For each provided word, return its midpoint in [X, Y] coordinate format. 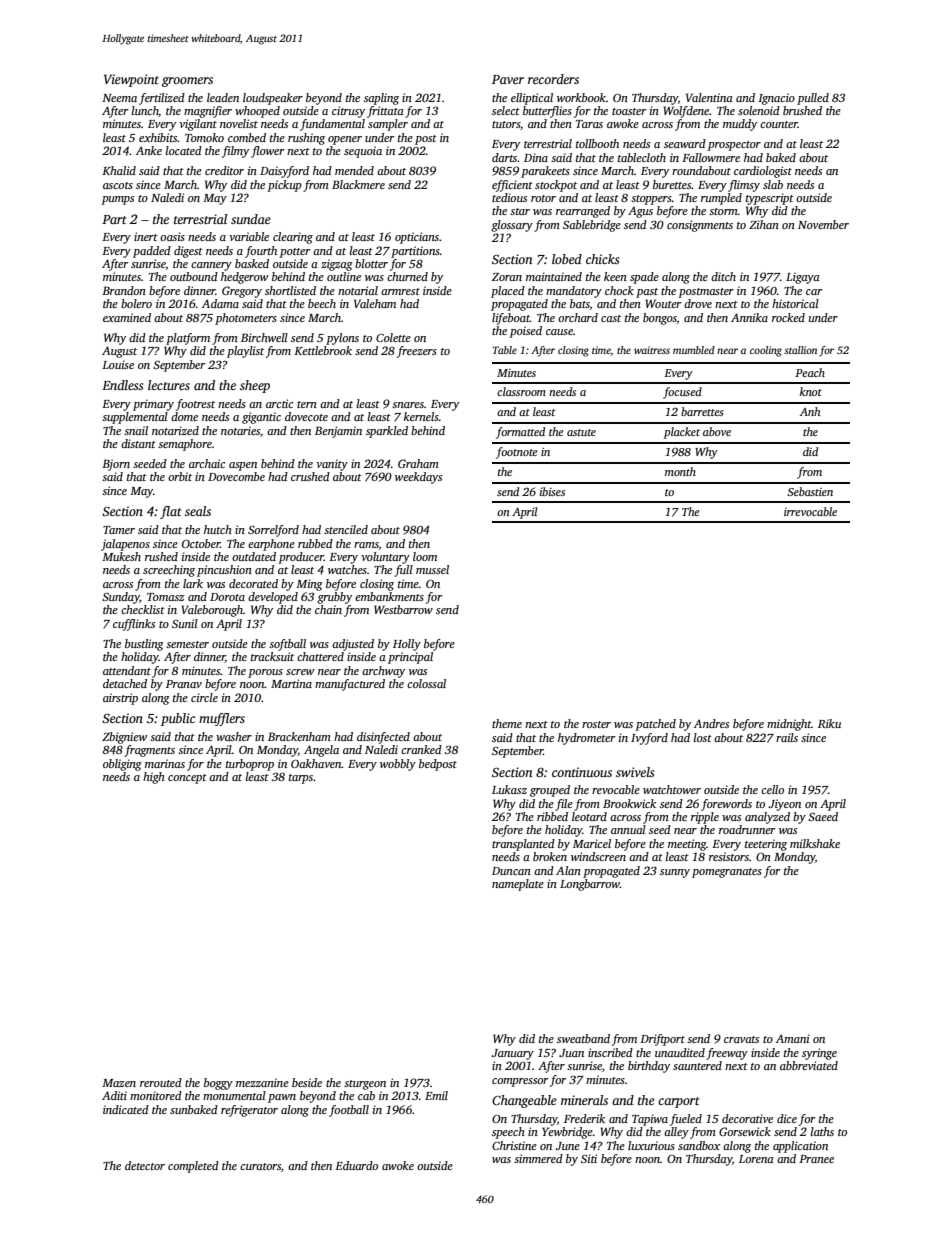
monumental [234, 1095]
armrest [400, 291]
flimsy [744, 186]
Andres [711, 723]
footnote [517, 453]
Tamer [119, 530]
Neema [119, 98]
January [513, 1054]
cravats [741, 1039]
